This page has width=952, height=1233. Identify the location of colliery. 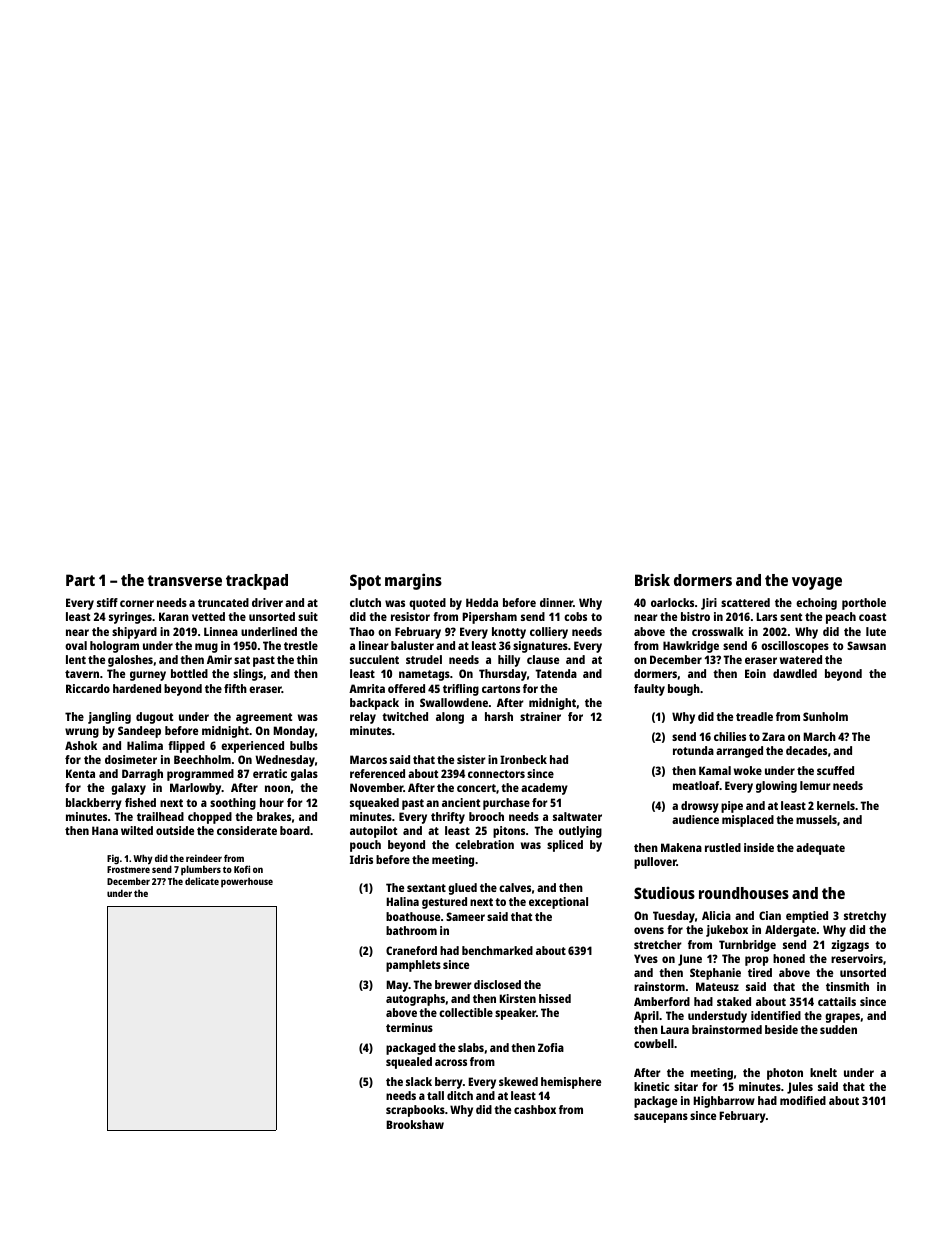
(549, 633).
